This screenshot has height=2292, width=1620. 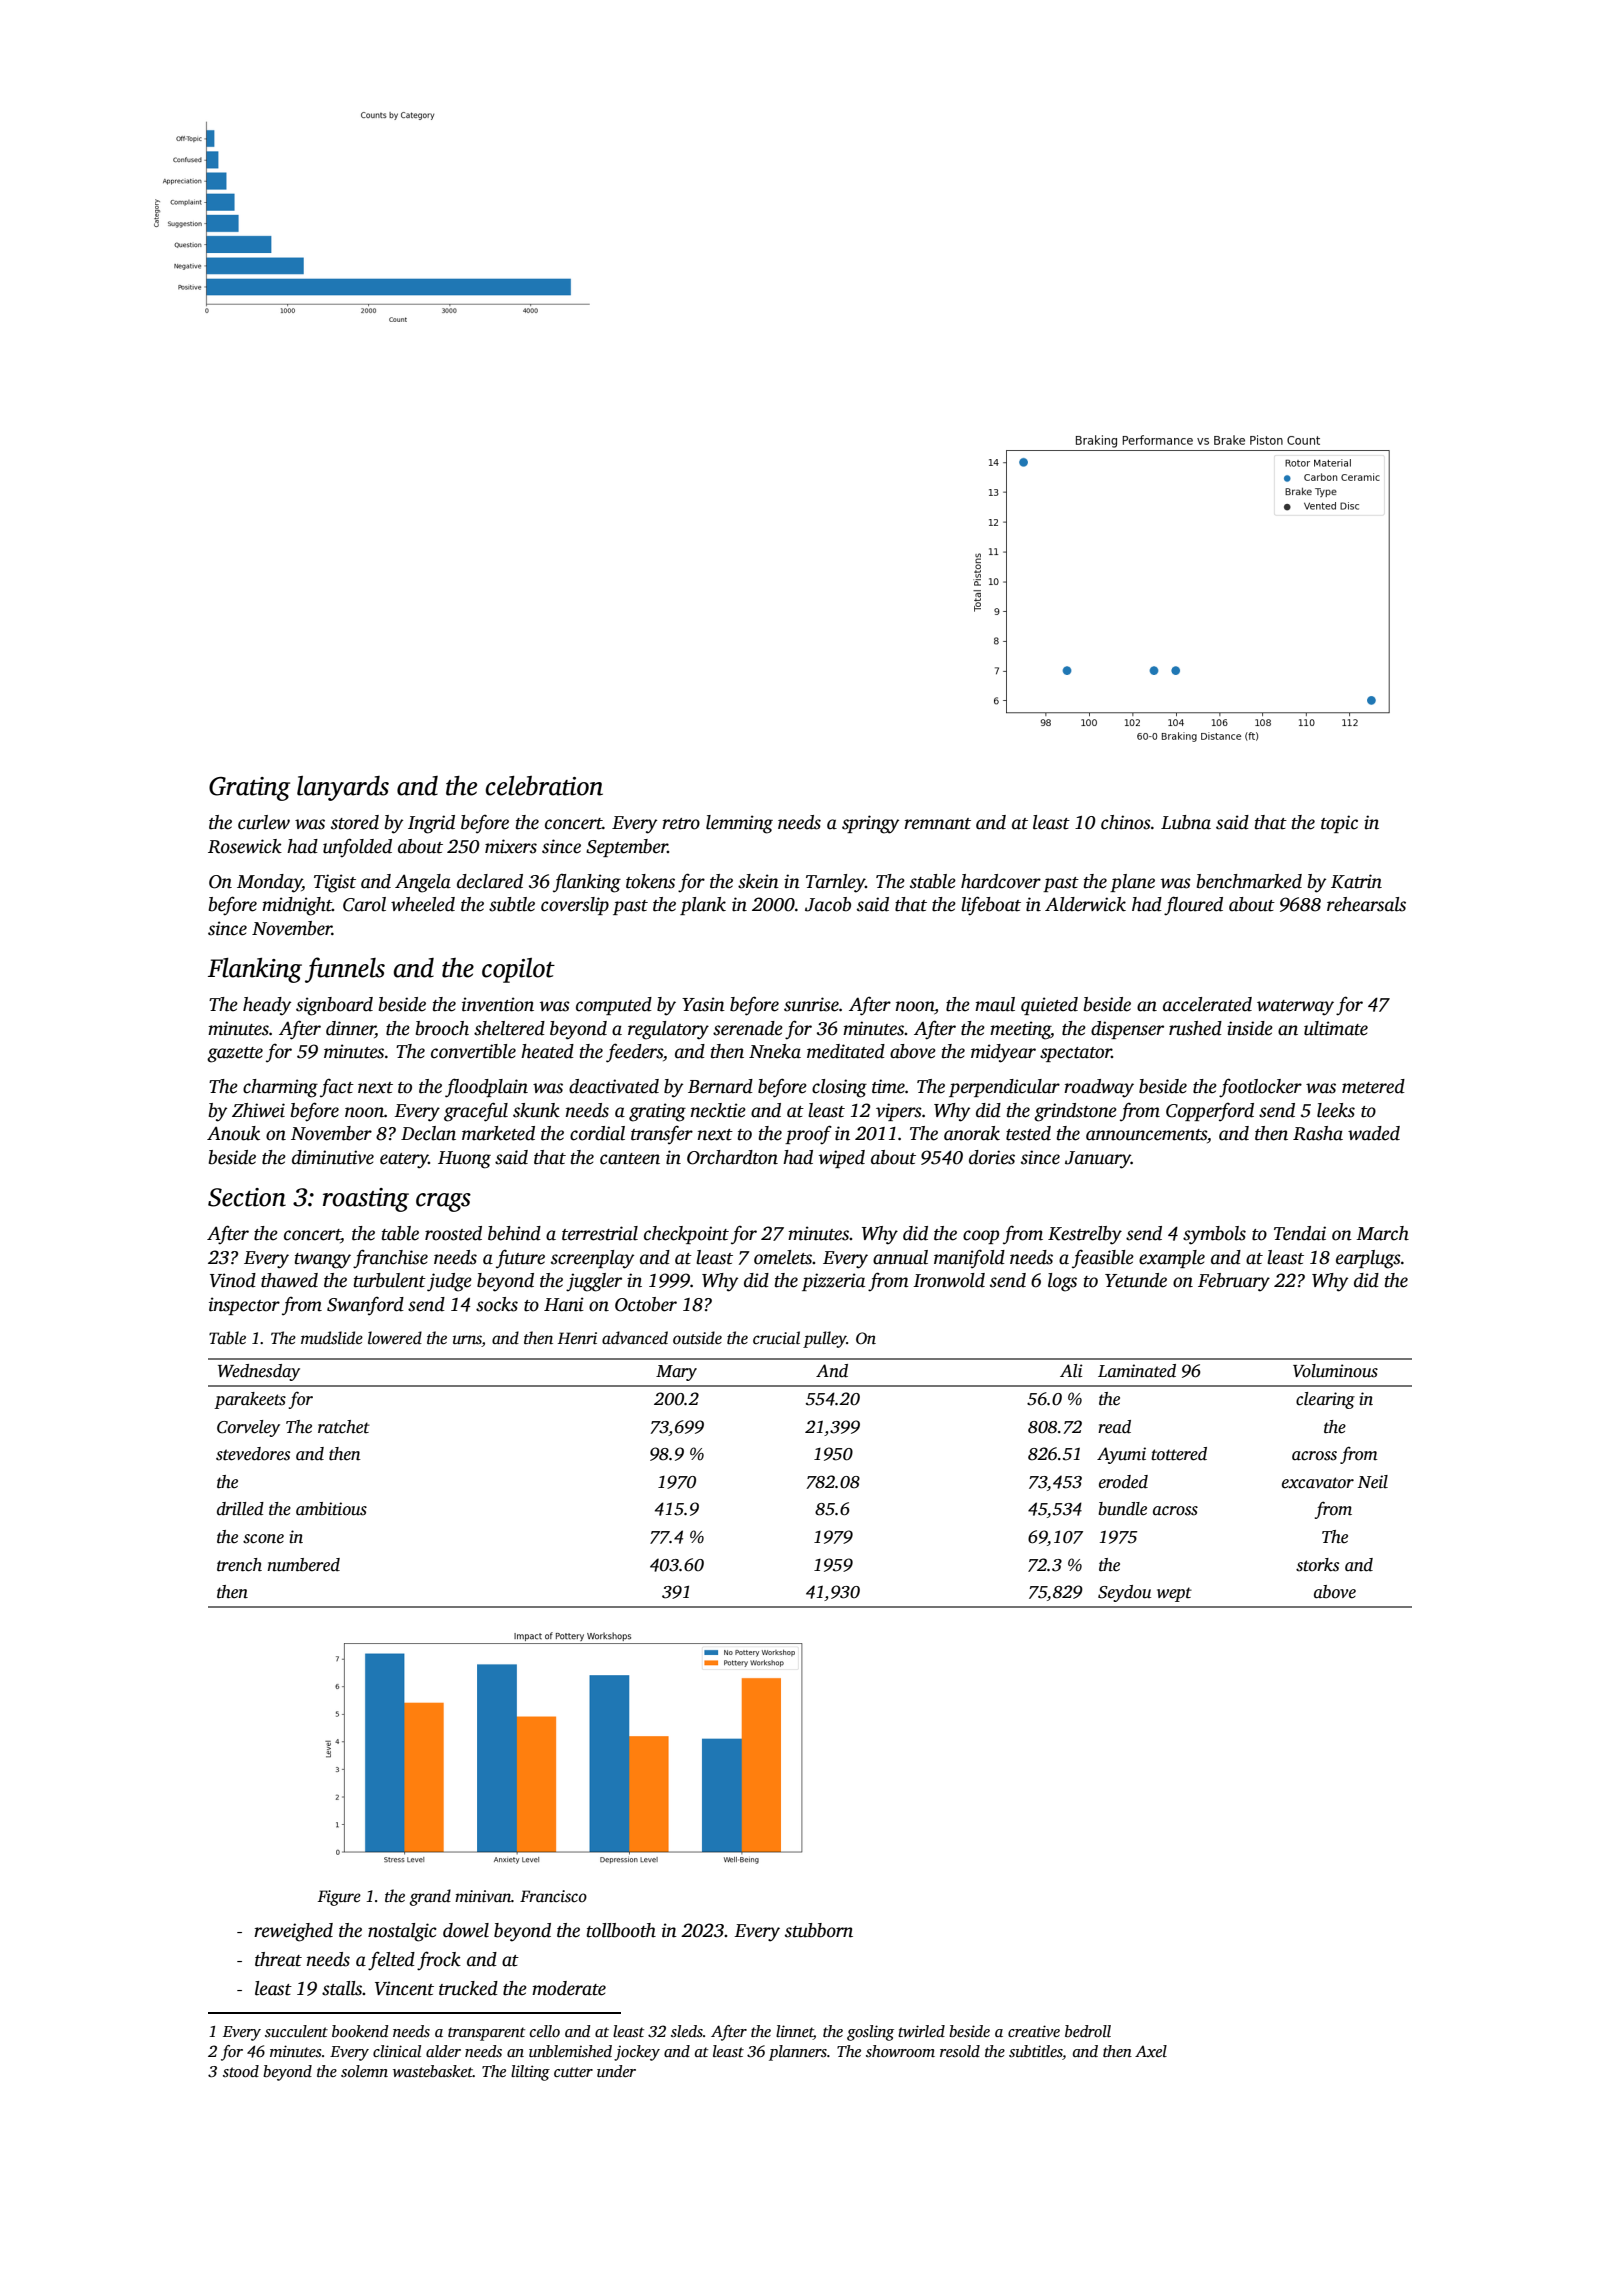 I want to click on tollbooth, so click(x=621, y=1930).
